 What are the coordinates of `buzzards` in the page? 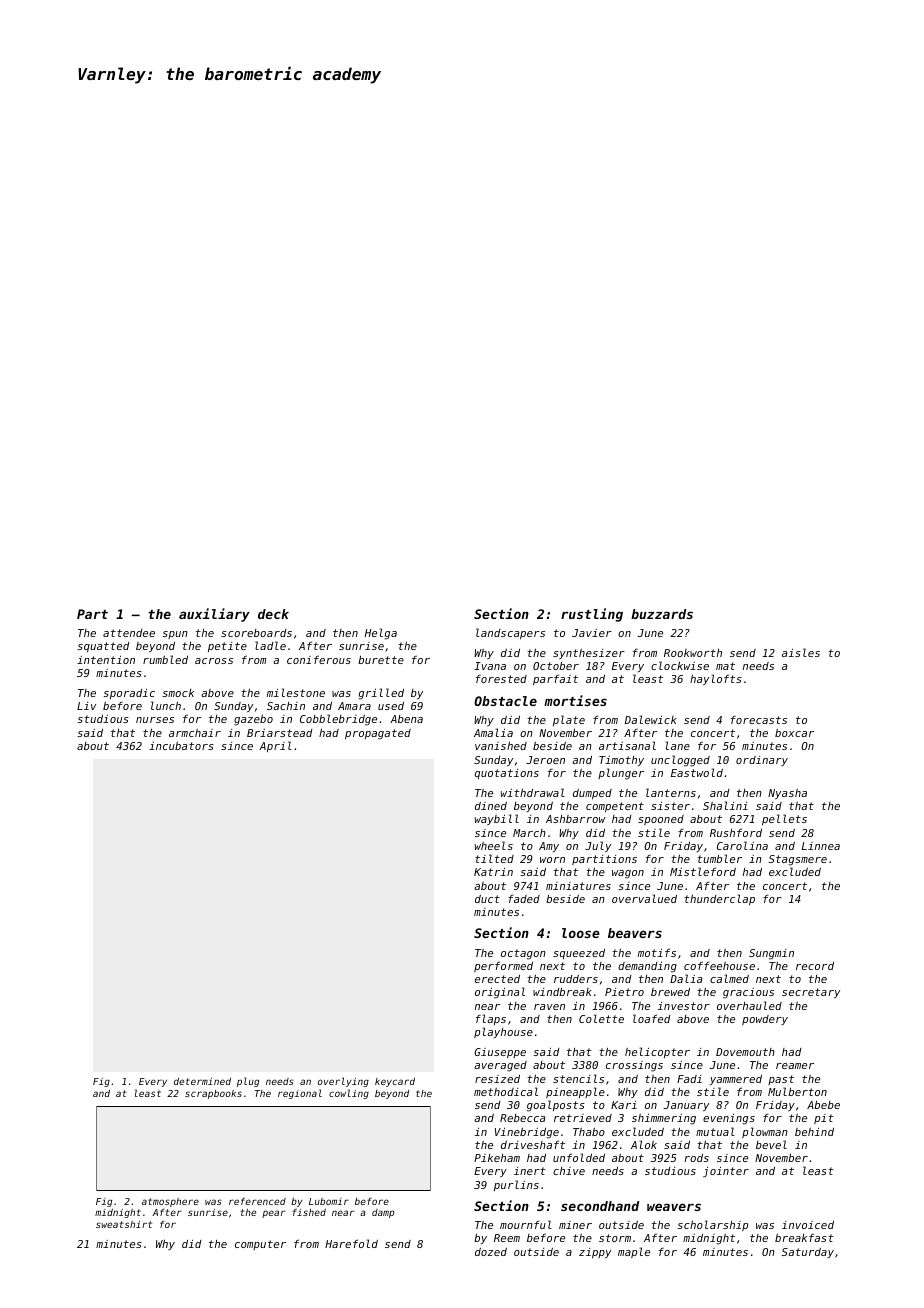 It's located at (662, 614).
